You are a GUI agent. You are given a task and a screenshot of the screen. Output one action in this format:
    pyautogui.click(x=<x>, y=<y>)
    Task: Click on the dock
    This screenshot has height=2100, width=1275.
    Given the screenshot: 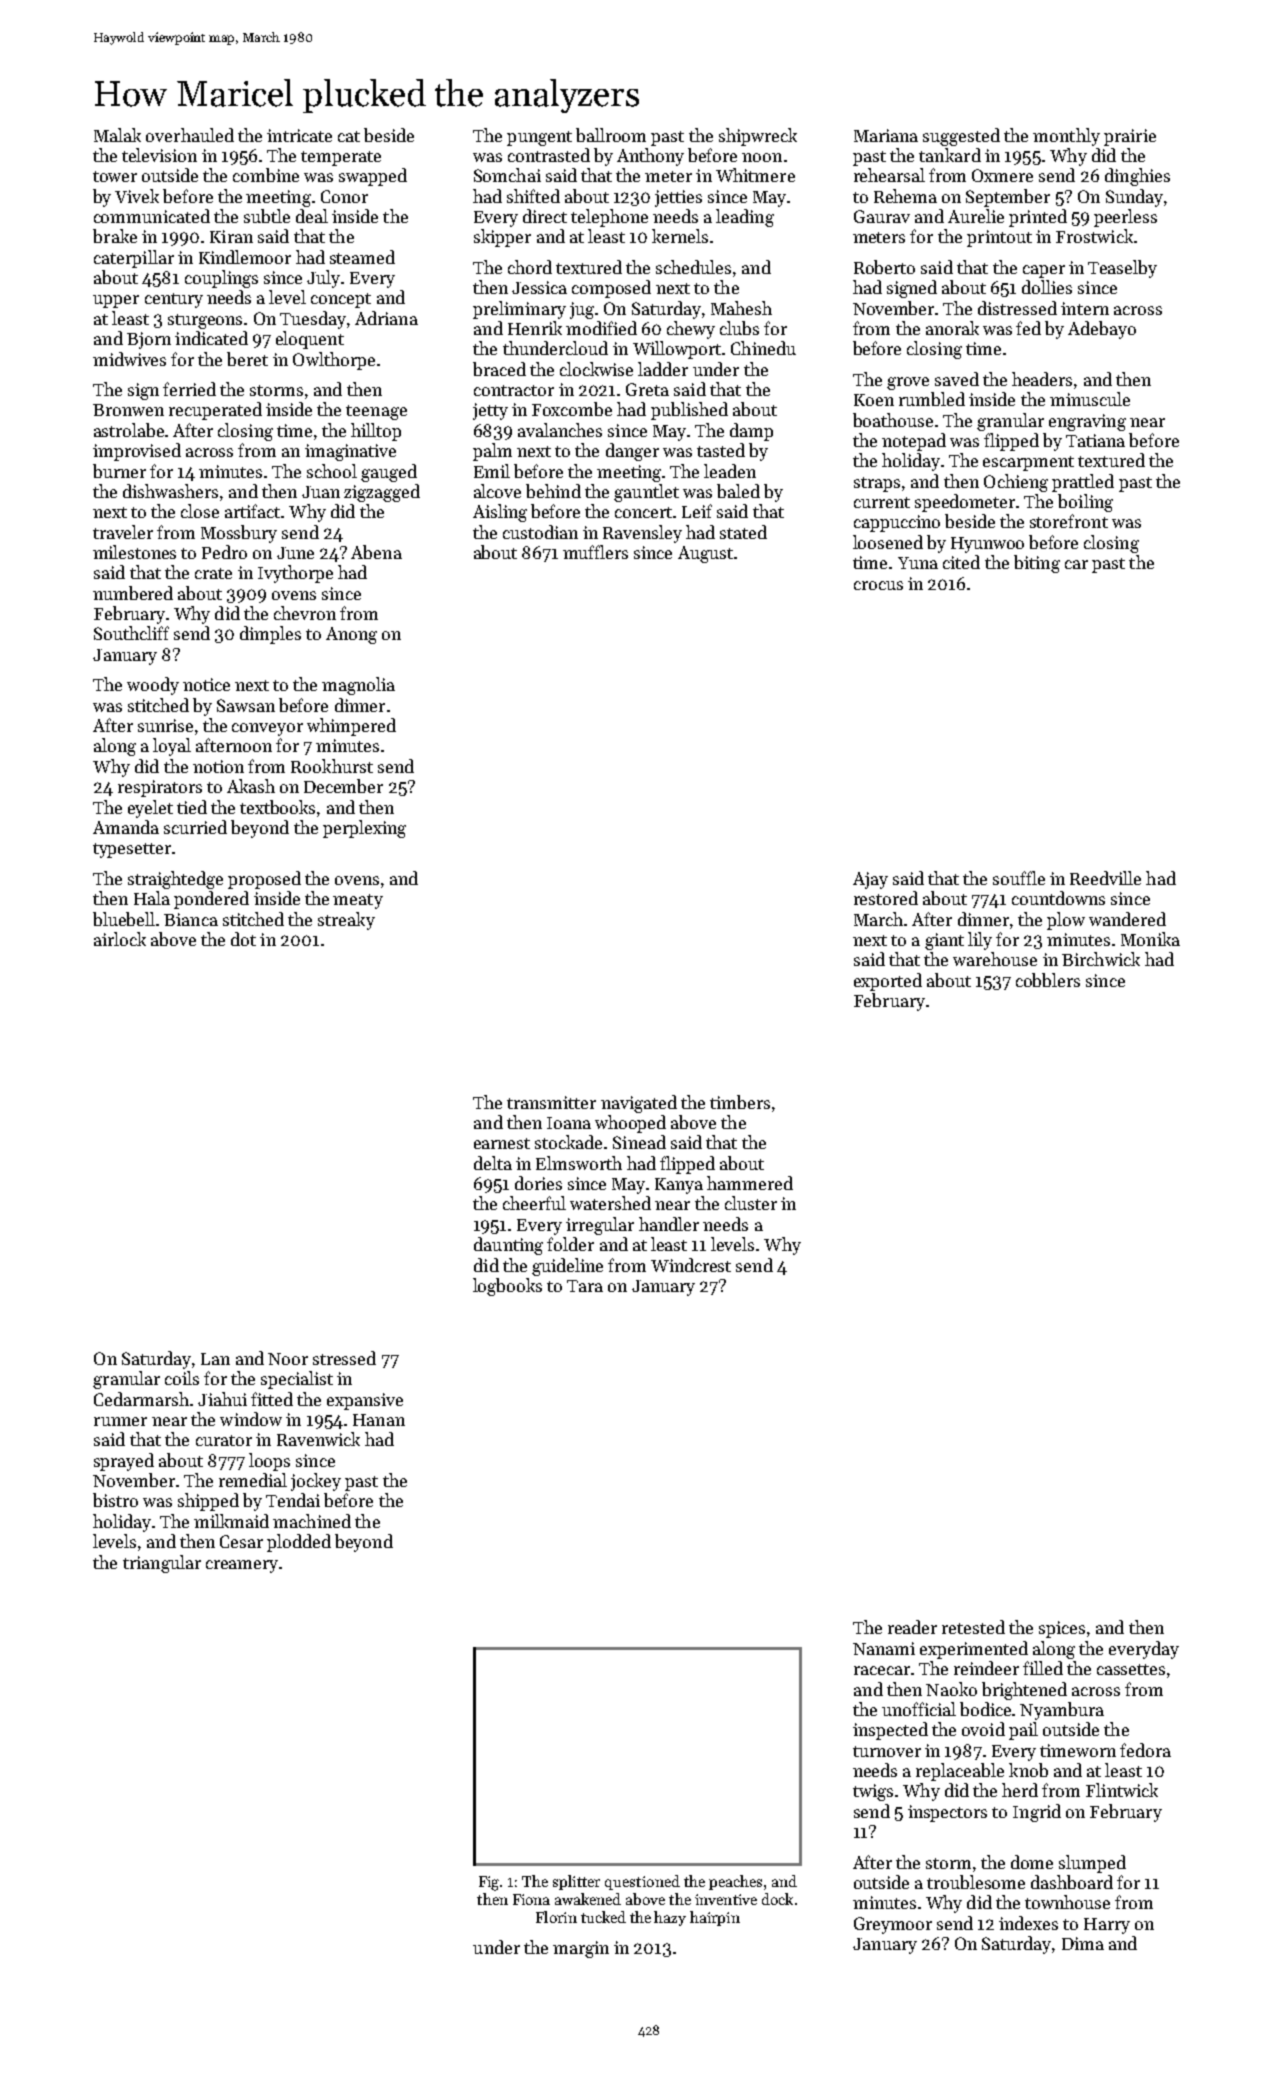 What is the action you would take?
    pyautogui.click(x=777, y=1899)
